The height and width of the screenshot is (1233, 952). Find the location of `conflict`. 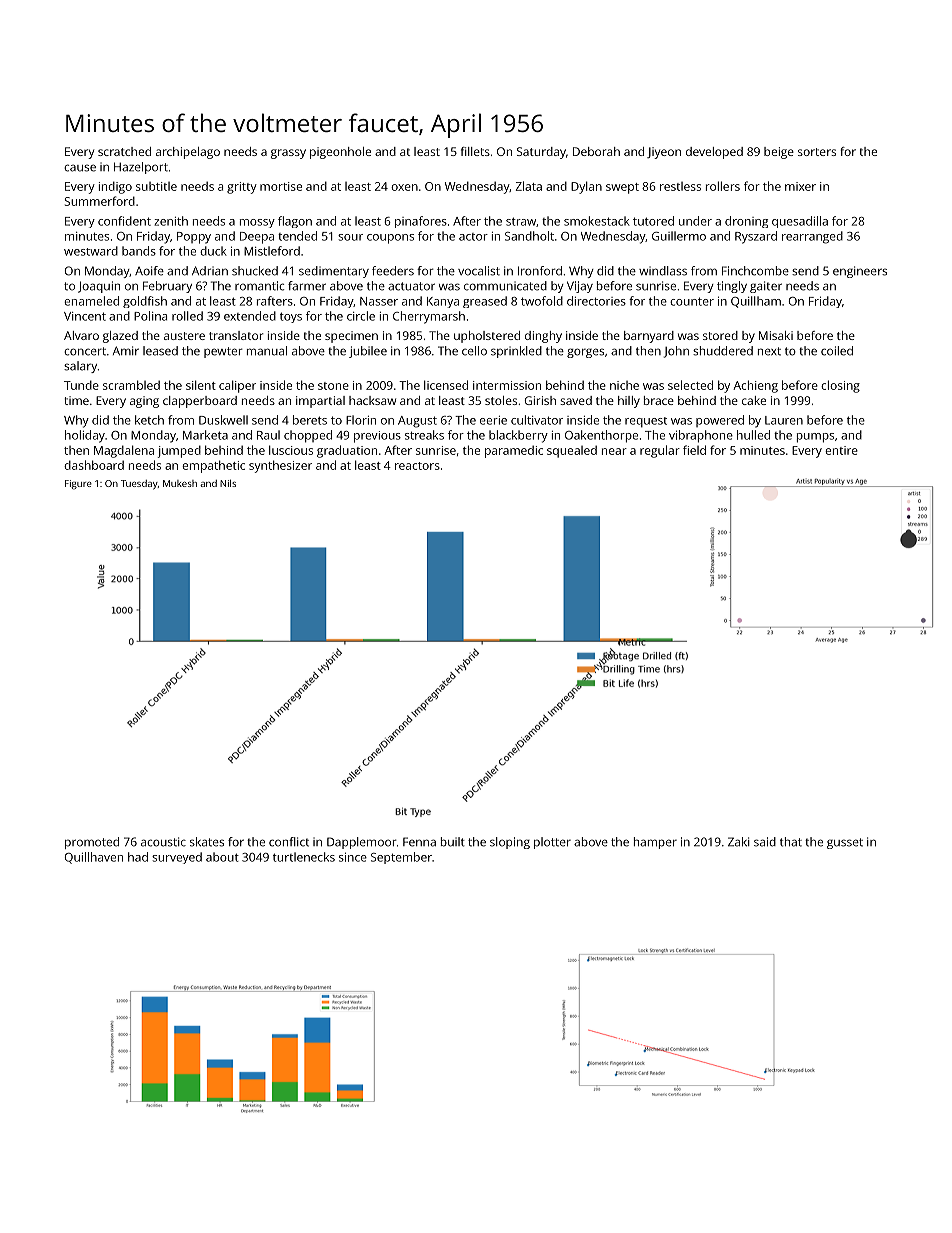

conflict is located at coordinates (289, 842).
